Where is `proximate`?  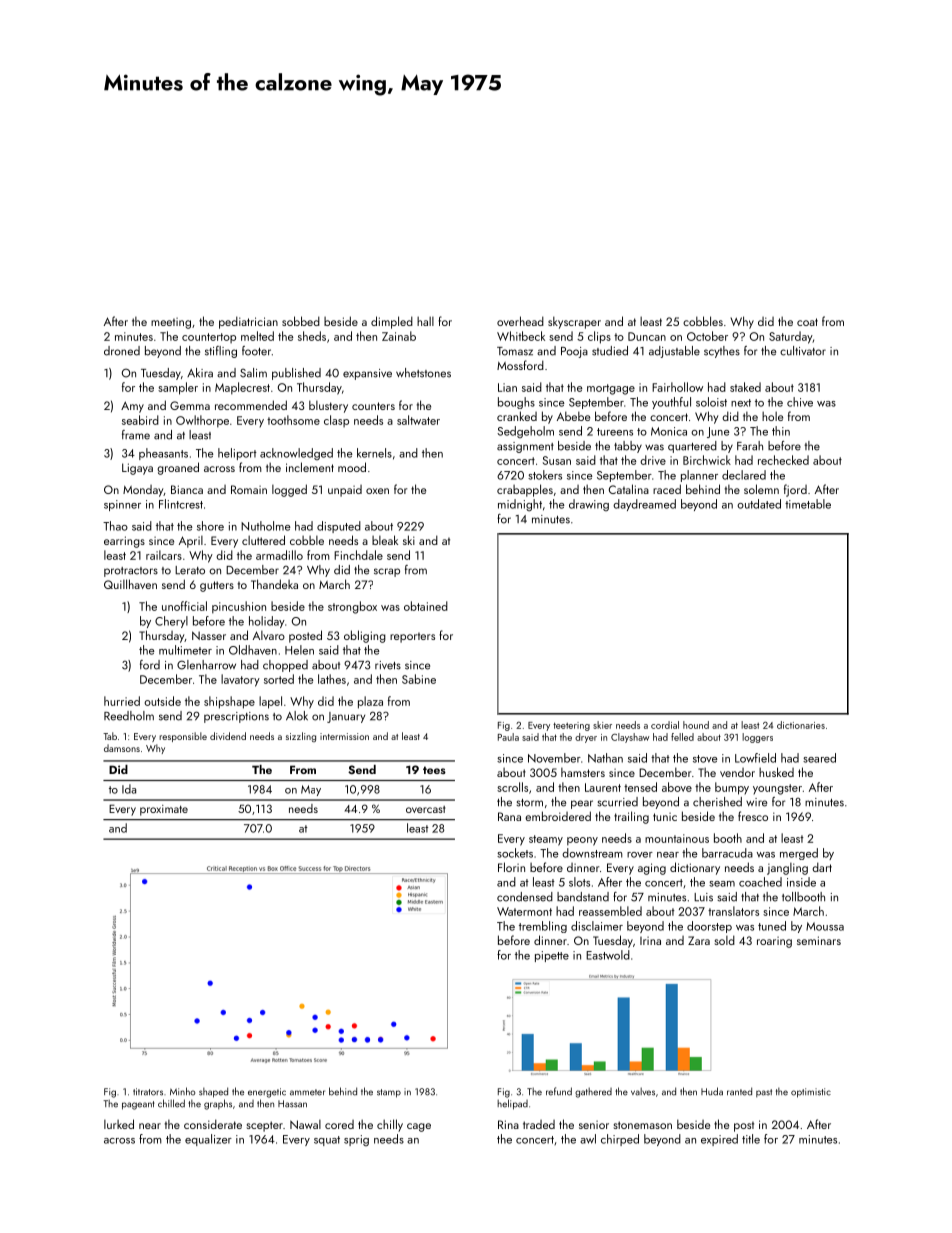 proximate is located at coordinates (164, 810).
